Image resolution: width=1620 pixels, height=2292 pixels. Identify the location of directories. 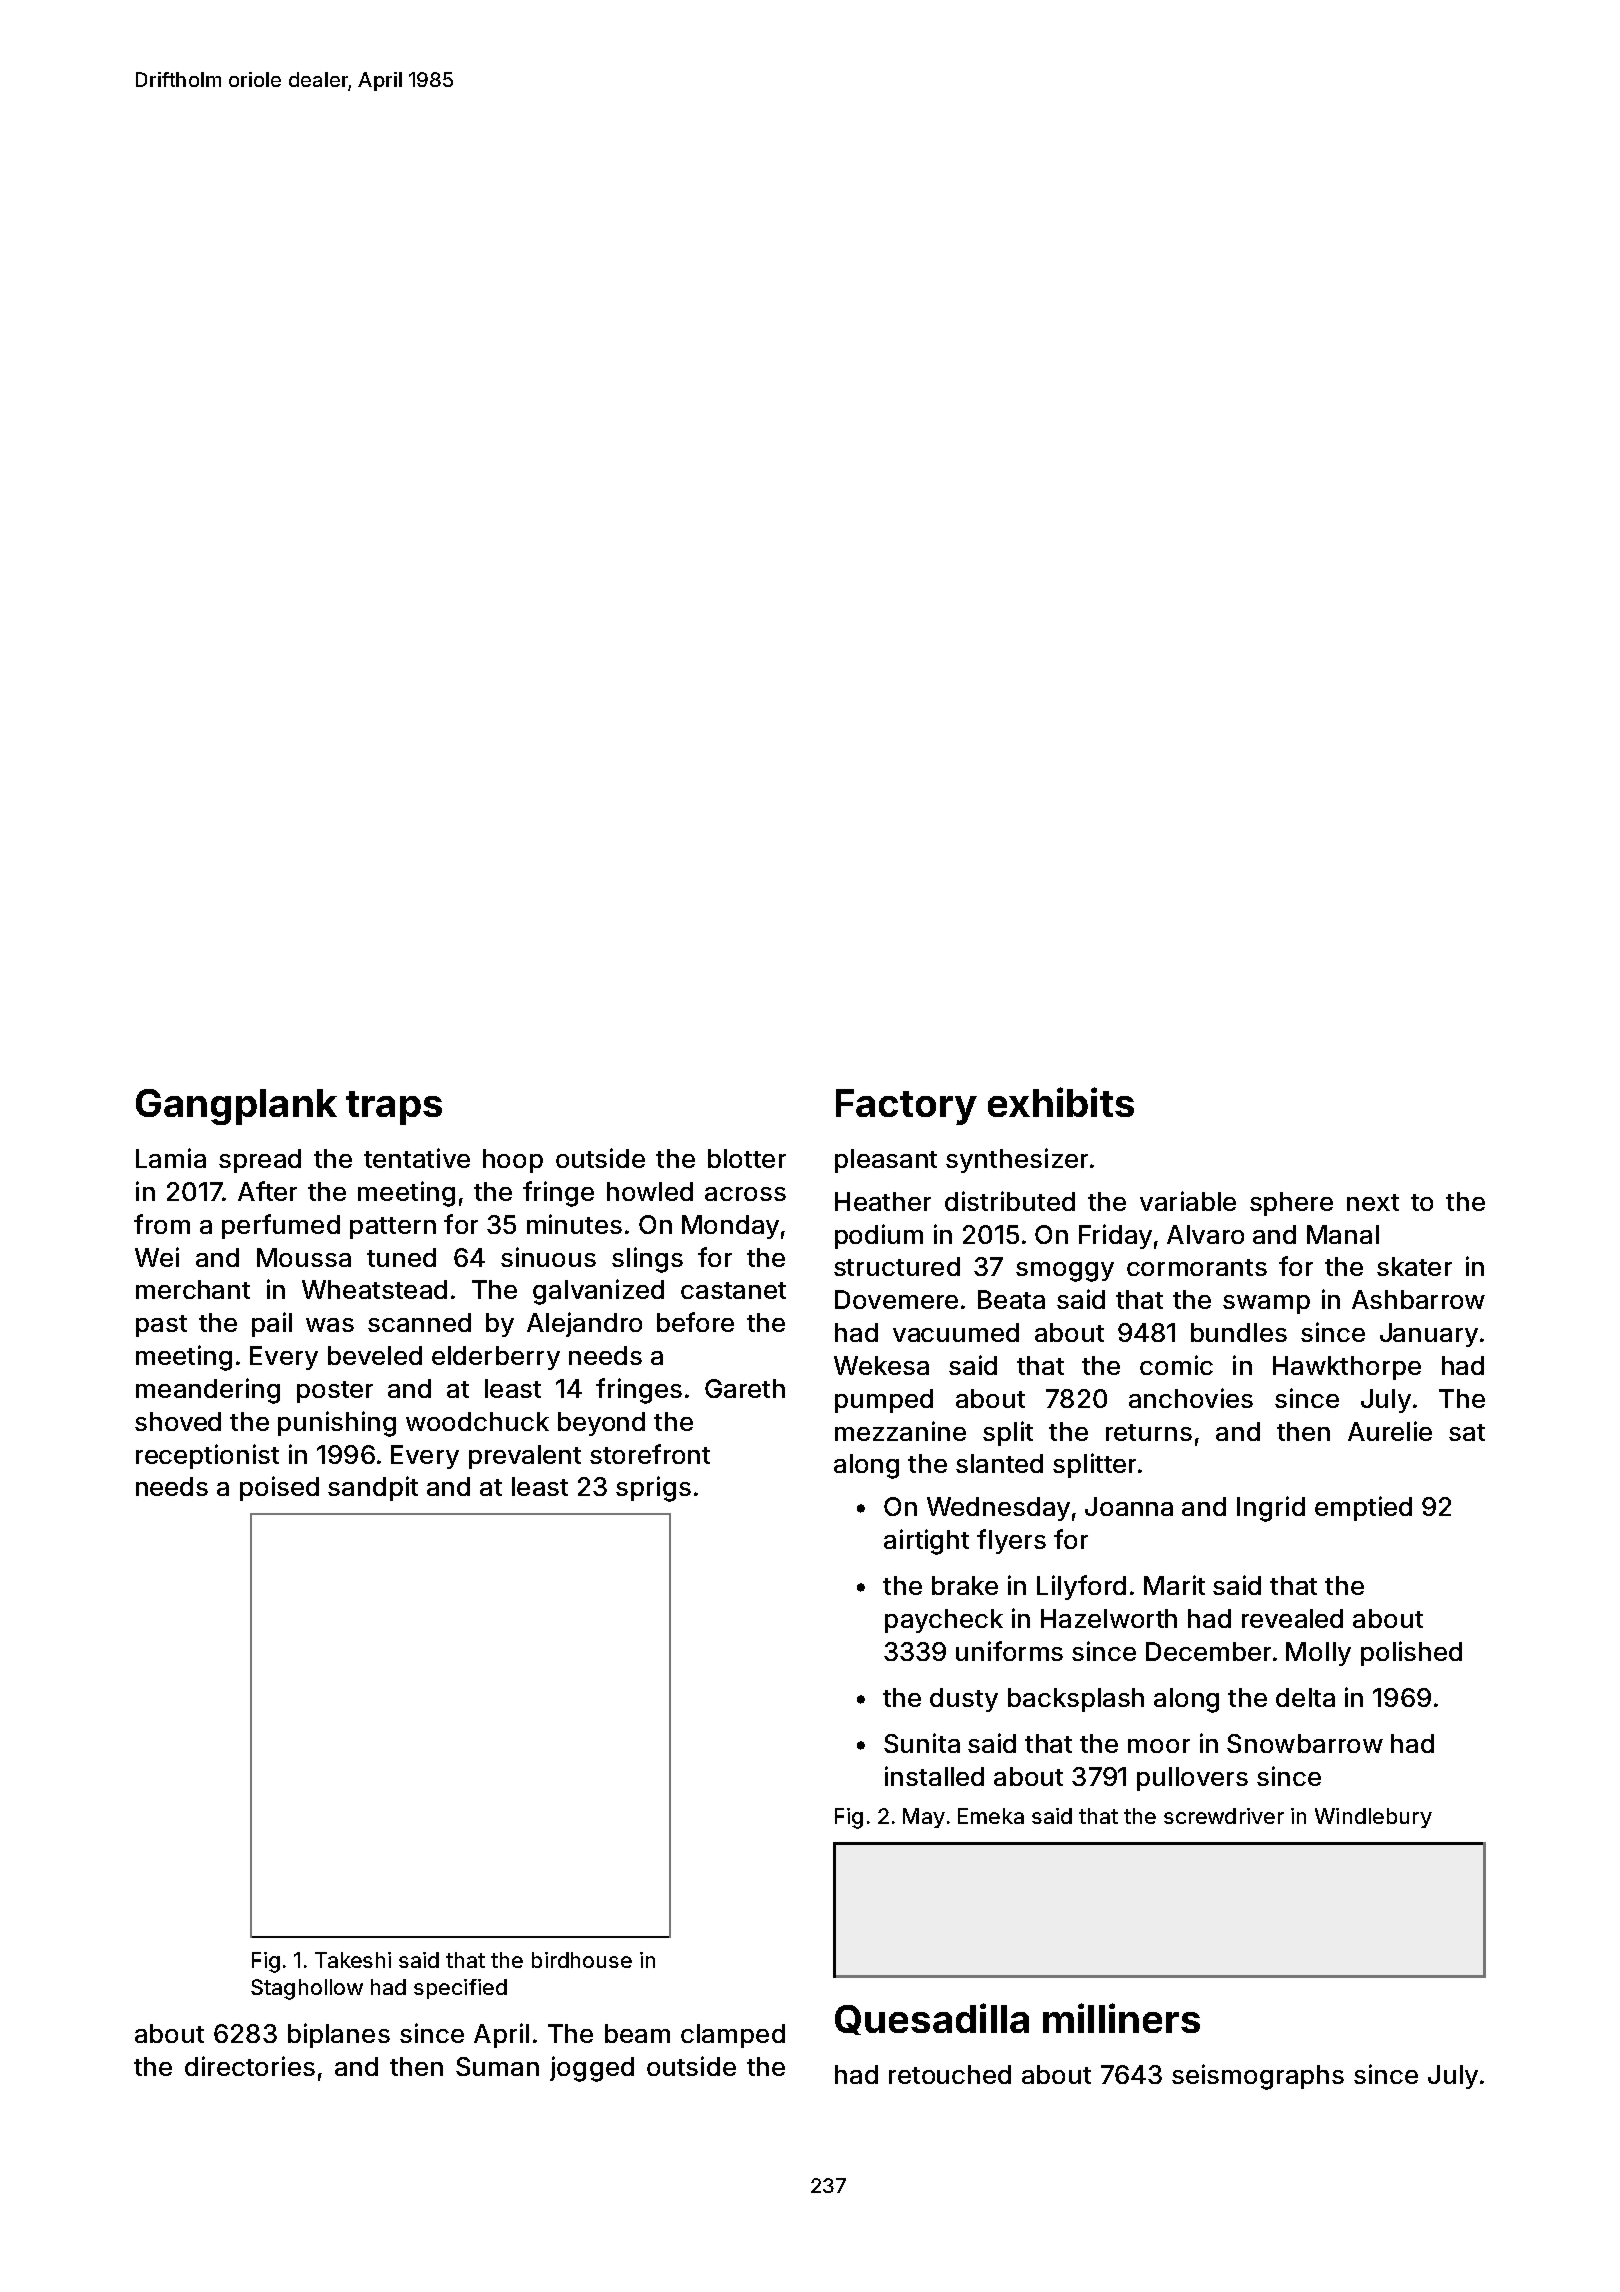
(250, 2066).
